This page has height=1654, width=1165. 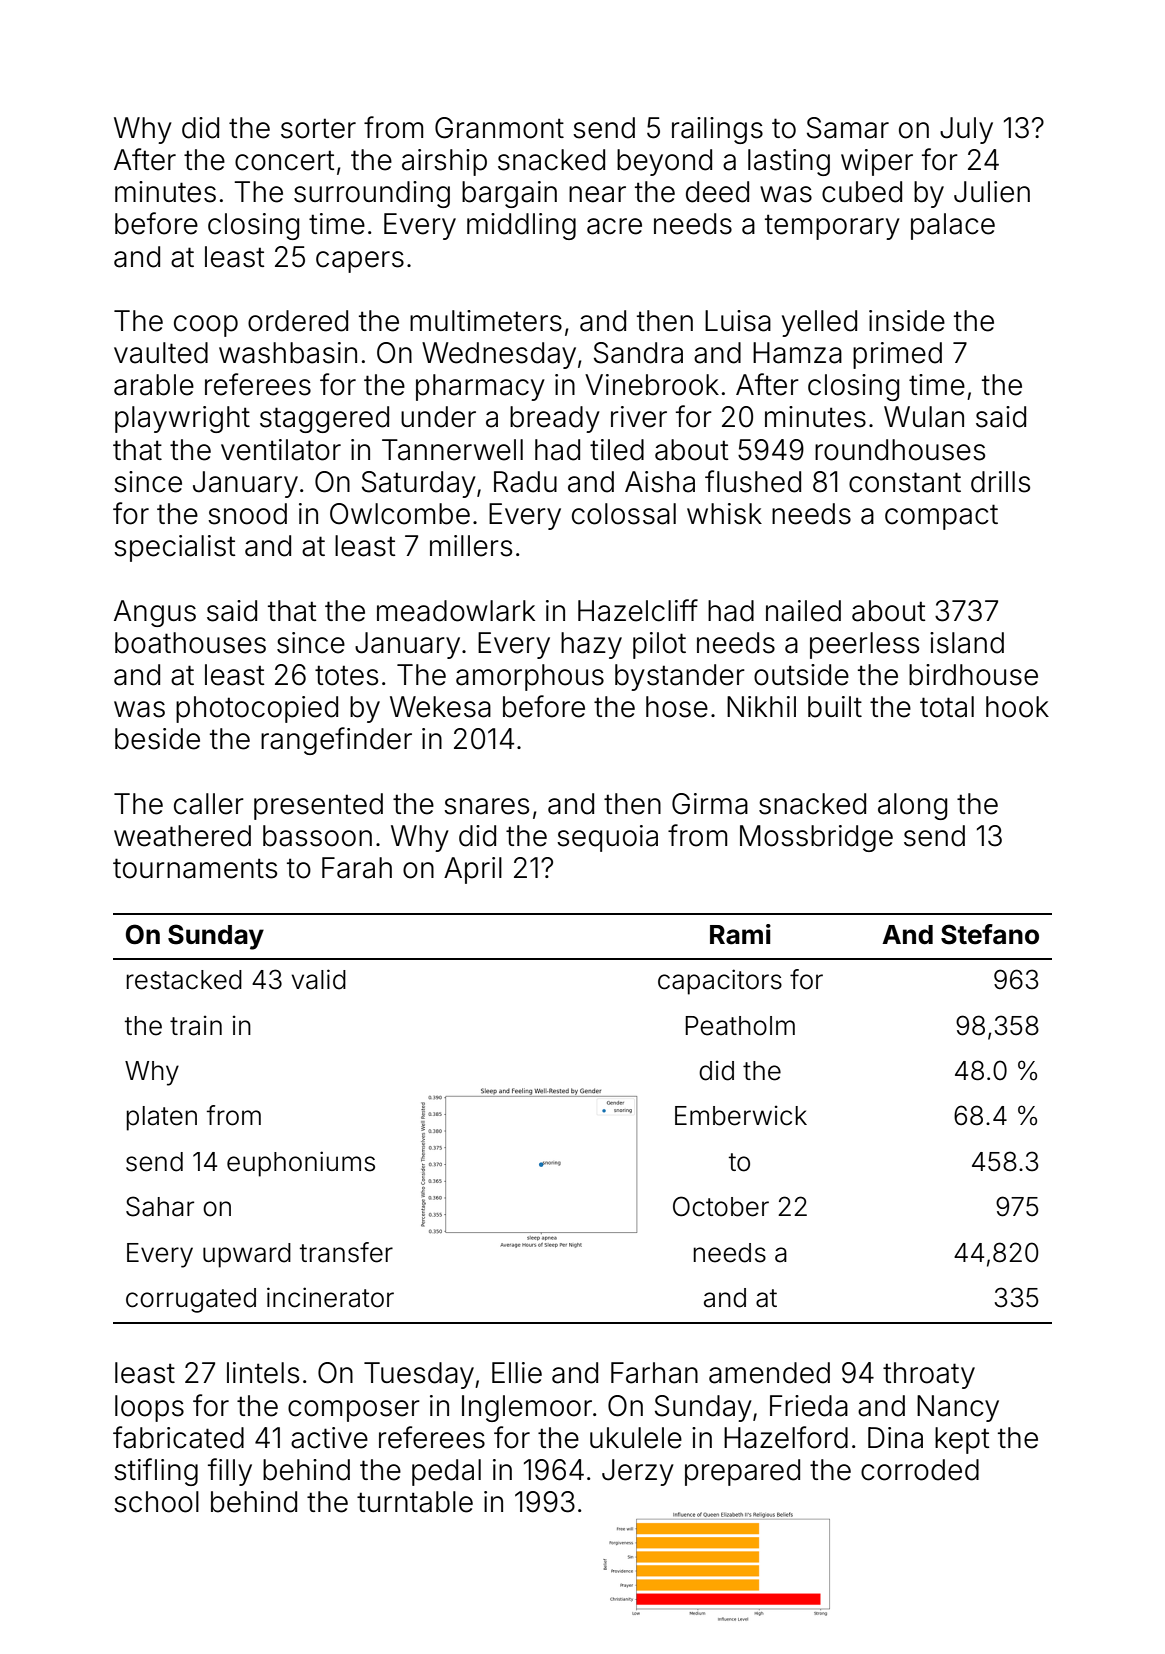 What do you see at coordinates (521, 226) in the page?
I see `middling` at bounding box center [521, 226].
